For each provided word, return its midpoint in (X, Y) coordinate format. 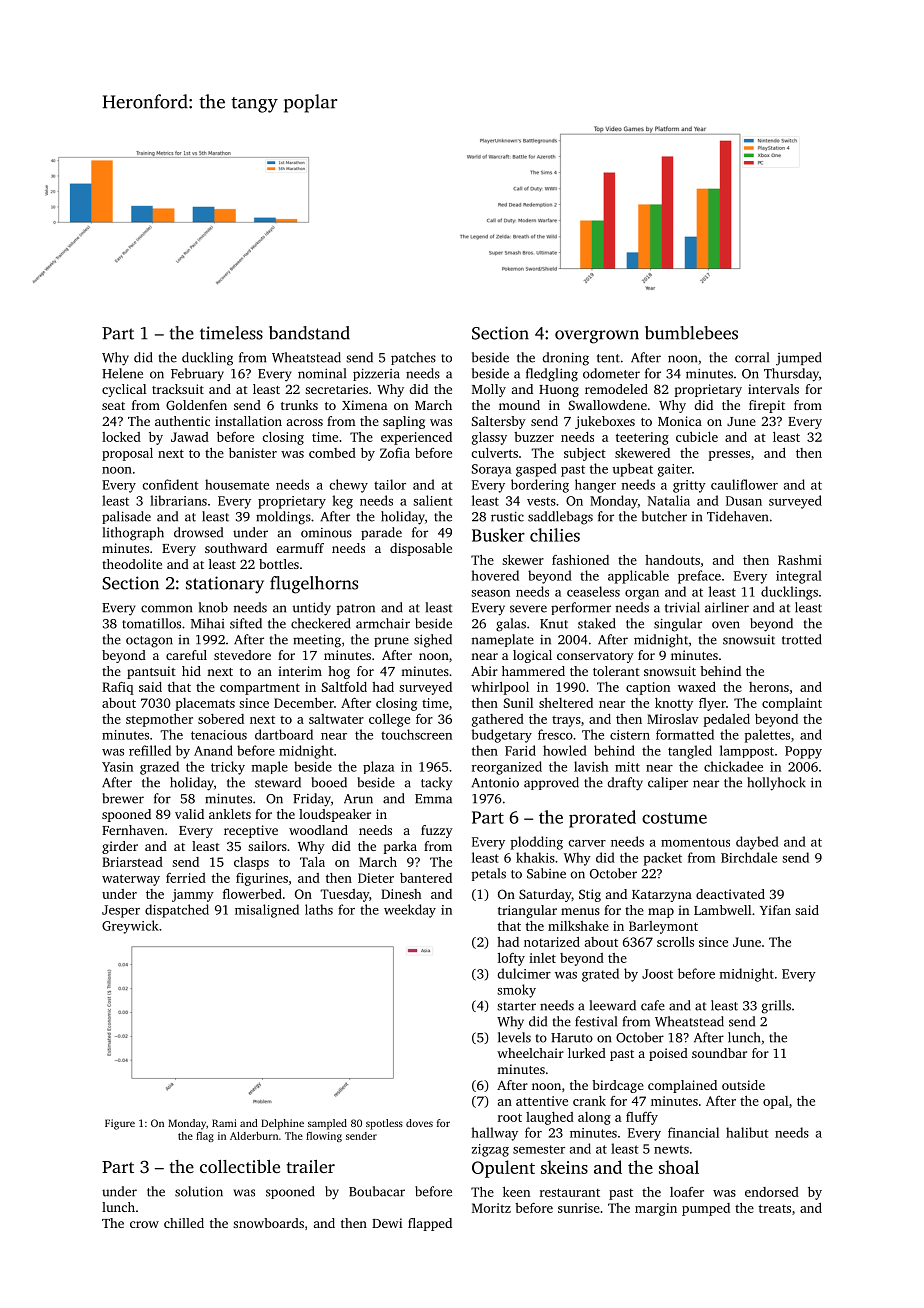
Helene (122, 373)
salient (433, 500)
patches (413, 358)
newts (671, 1149)
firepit (767, 406)
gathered (498, 720)
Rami (224, 1123)
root (510, 1117)
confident (170, 484)
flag (205, 1137)
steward (278, 782)
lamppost (747, 751)
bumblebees (691, 333)
